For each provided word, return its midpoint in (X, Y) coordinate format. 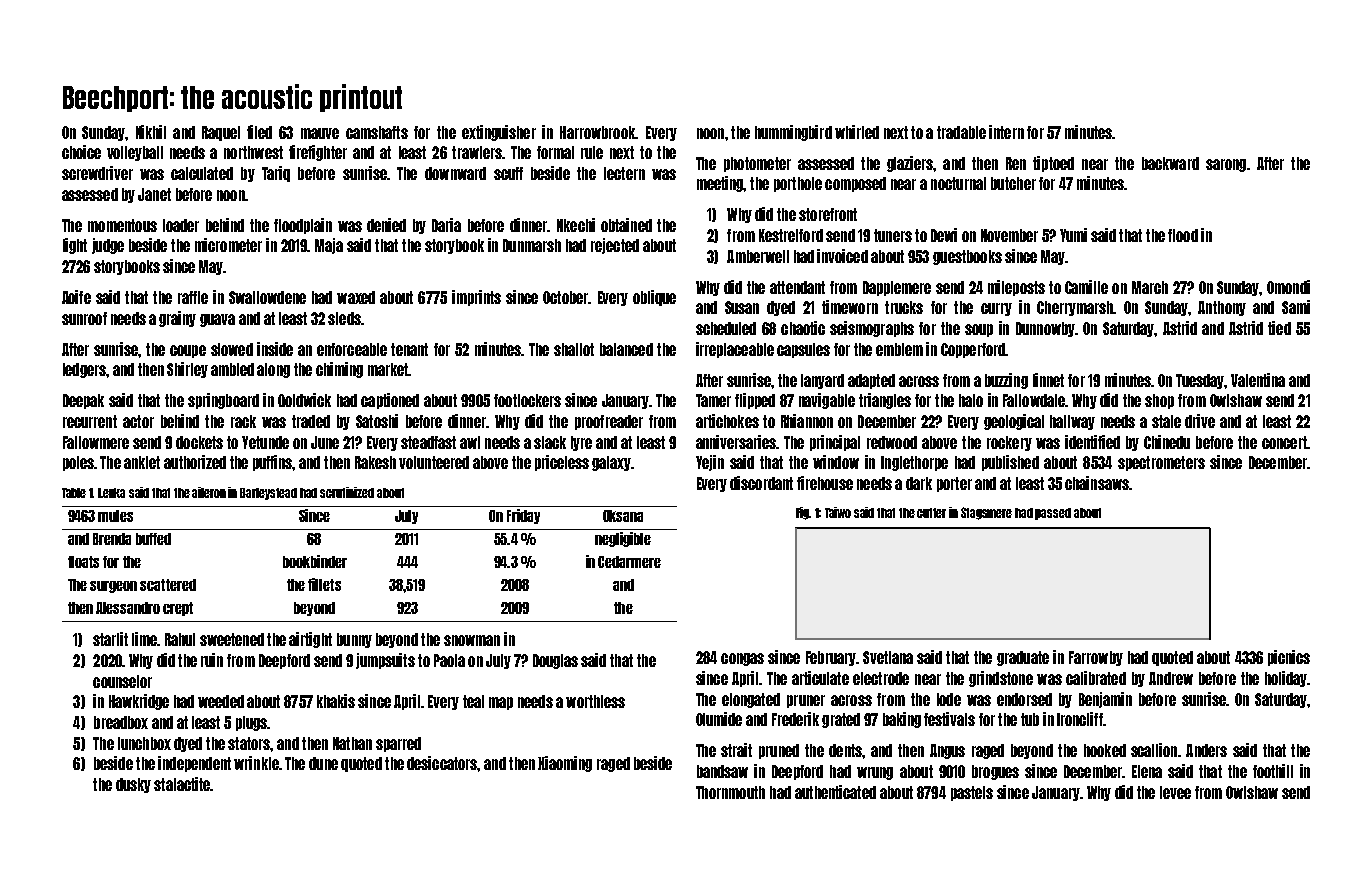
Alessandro (128, 608)
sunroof (84, 318)
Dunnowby (1045, 329)
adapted (871, 381)
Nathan (352, 743)
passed (1053, 514)
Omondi (1288, 287)
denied (386, 225)
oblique (654, 298)
